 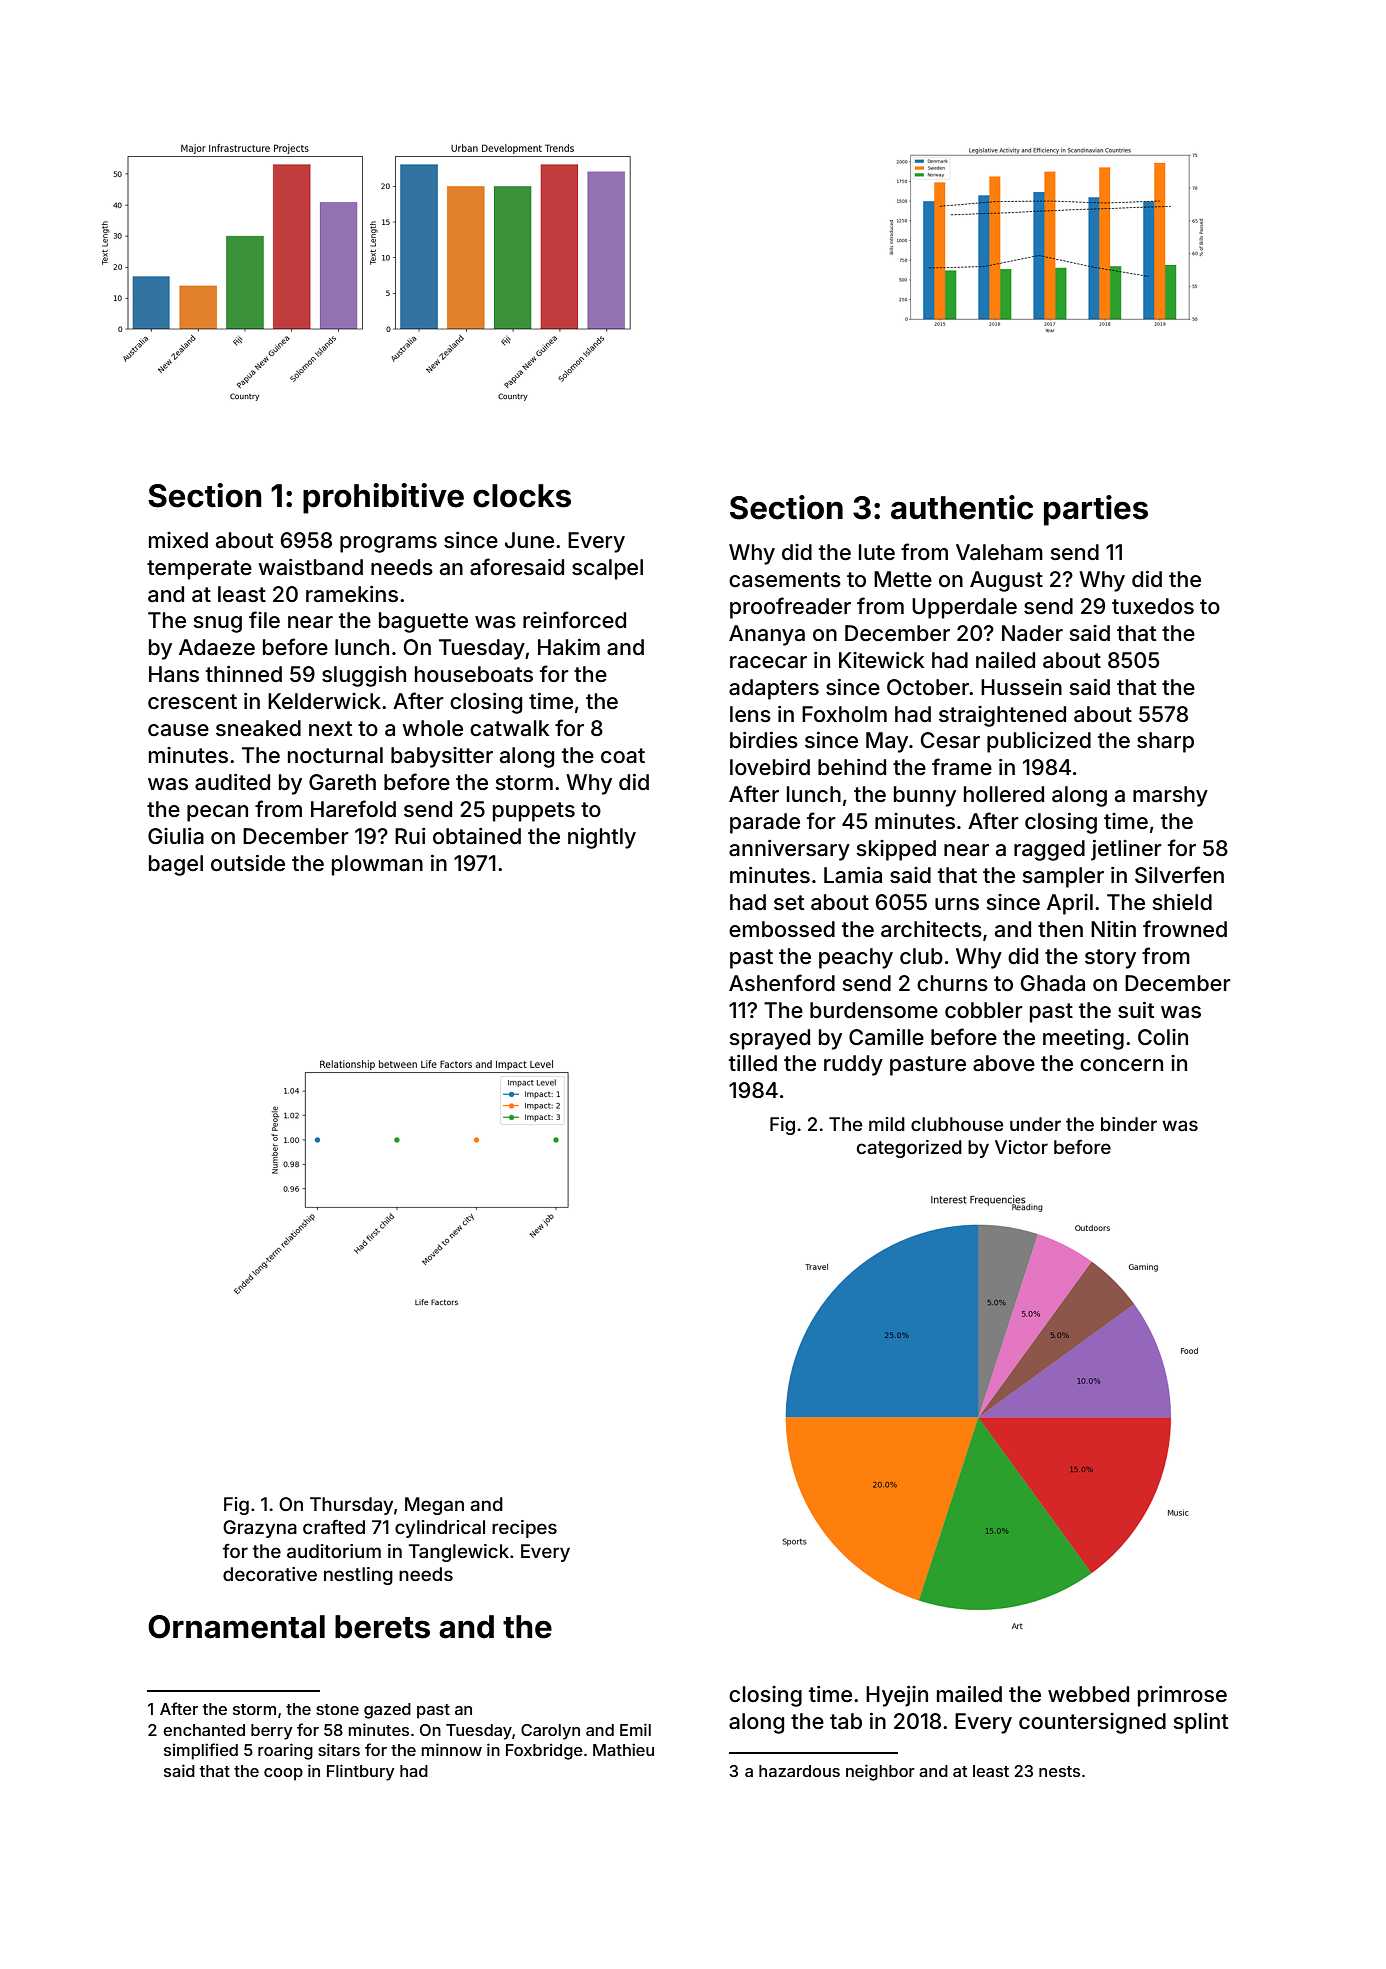 I want to click on categorized, so click(x=909, y=1149).
